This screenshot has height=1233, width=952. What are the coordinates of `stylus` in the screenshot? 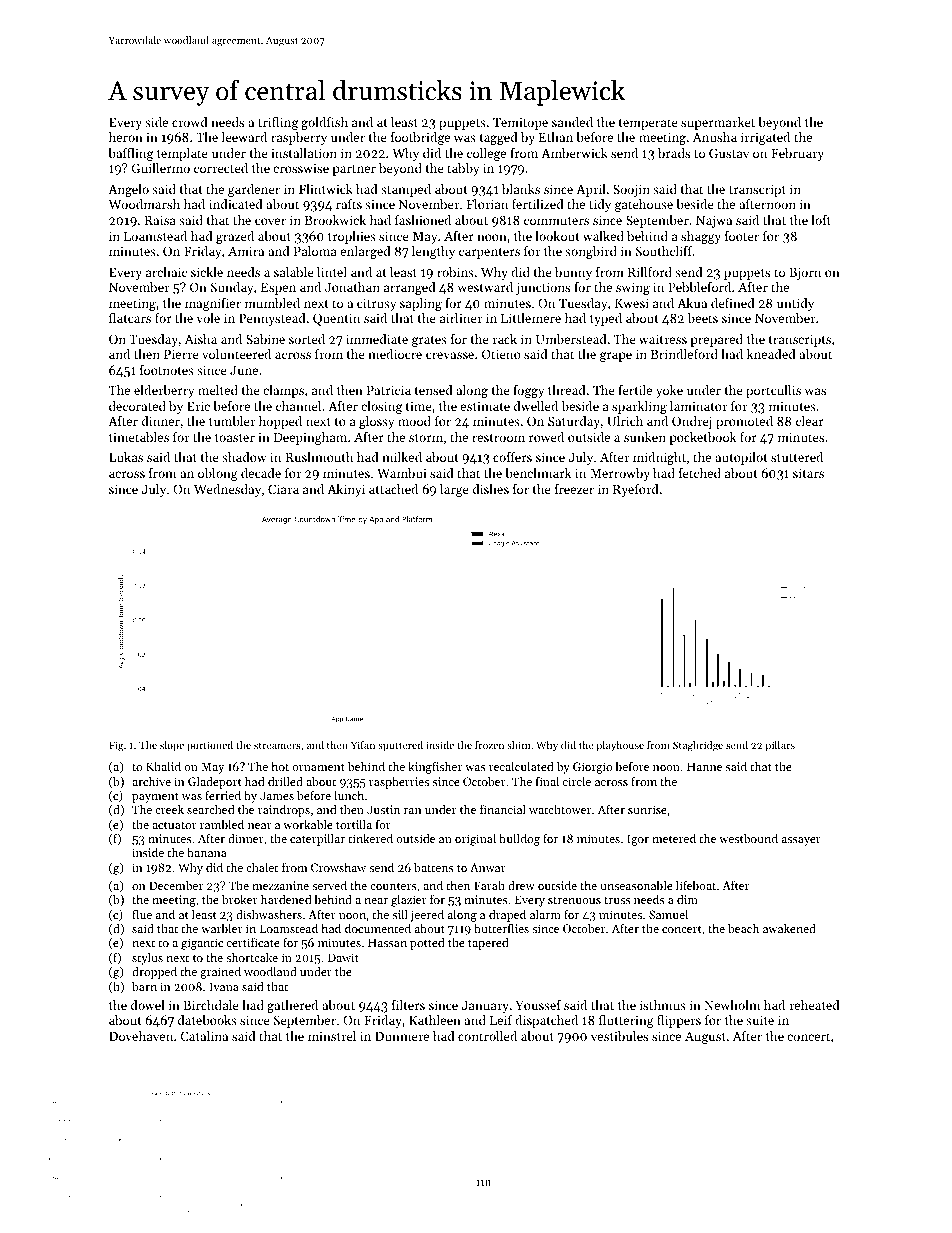 It's located at (147, 959).
